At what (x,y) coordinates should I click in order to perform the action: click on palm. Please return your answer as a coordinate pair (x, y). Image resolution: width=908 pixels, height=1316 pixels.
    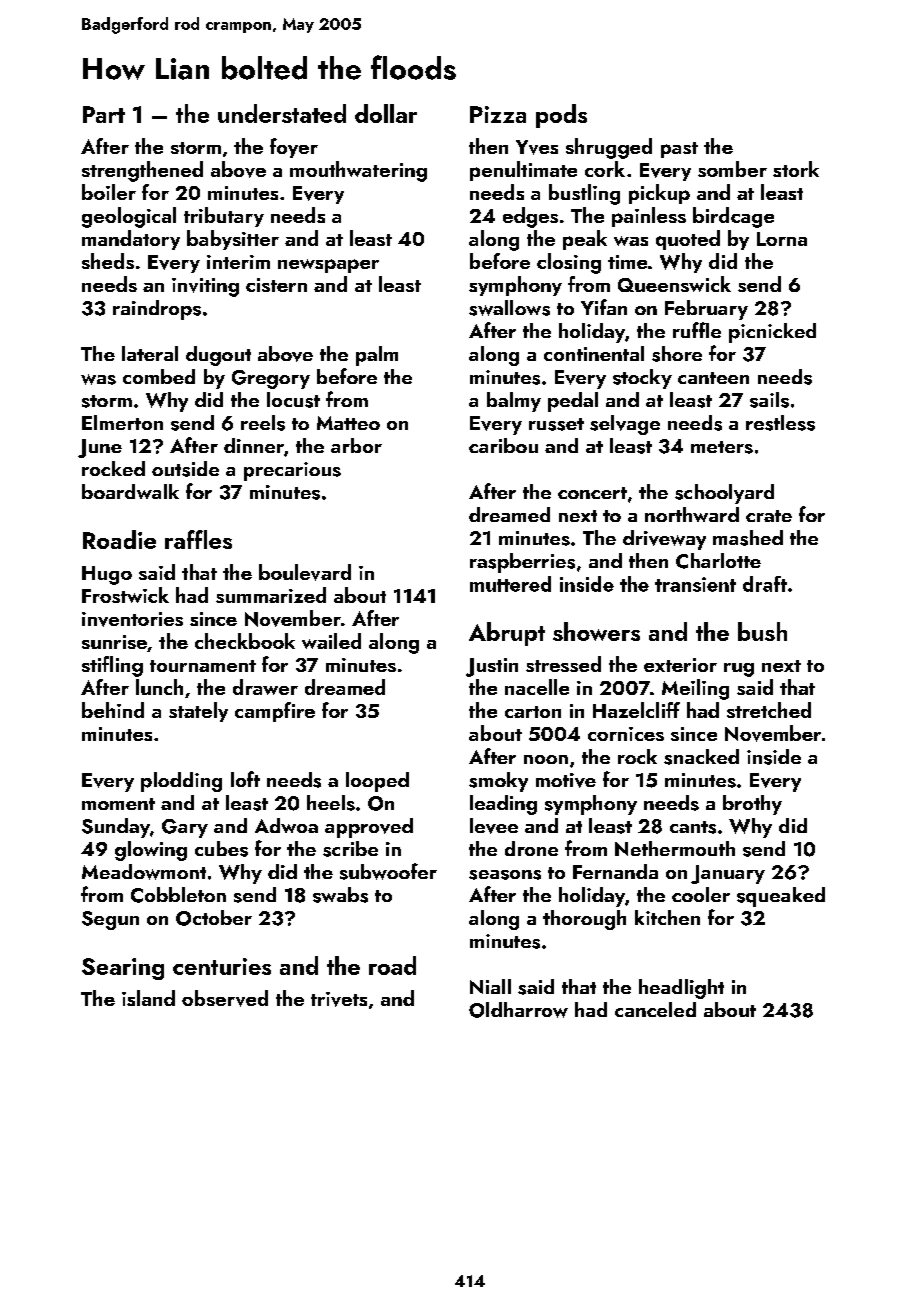
    Looking at the image, I should click on (377, 356).
